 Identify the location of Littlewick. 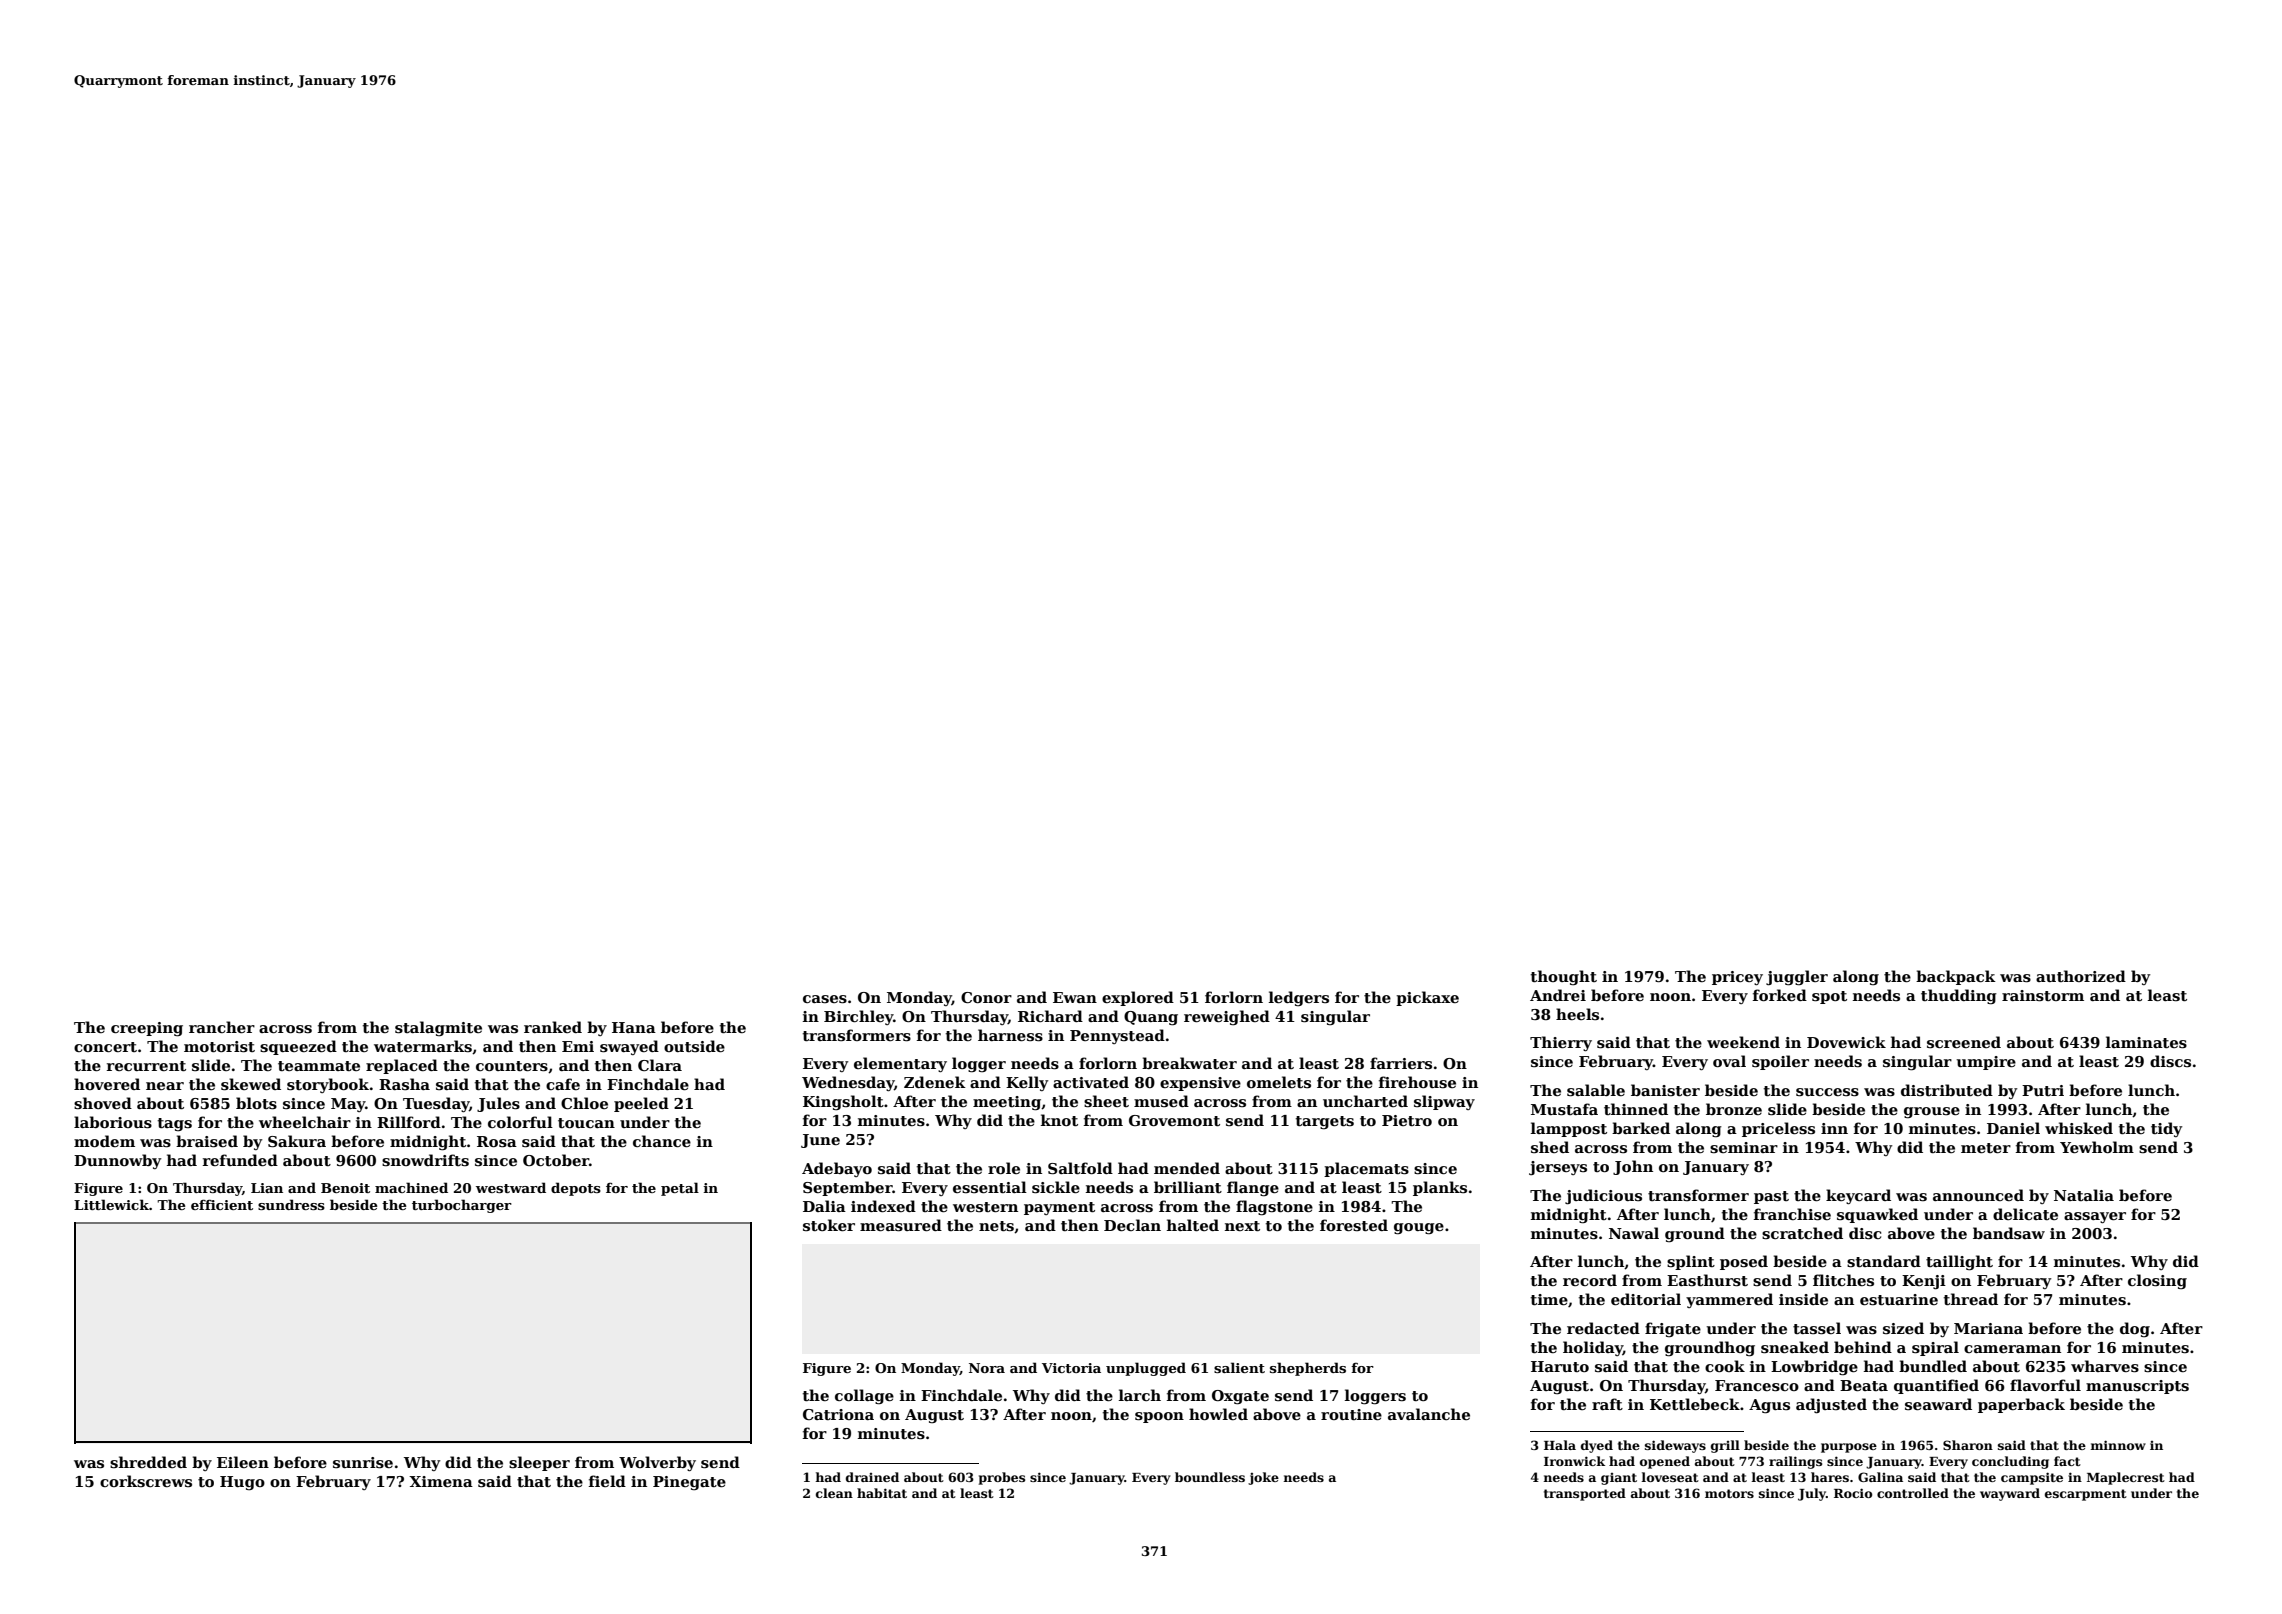
(111, 1204).
